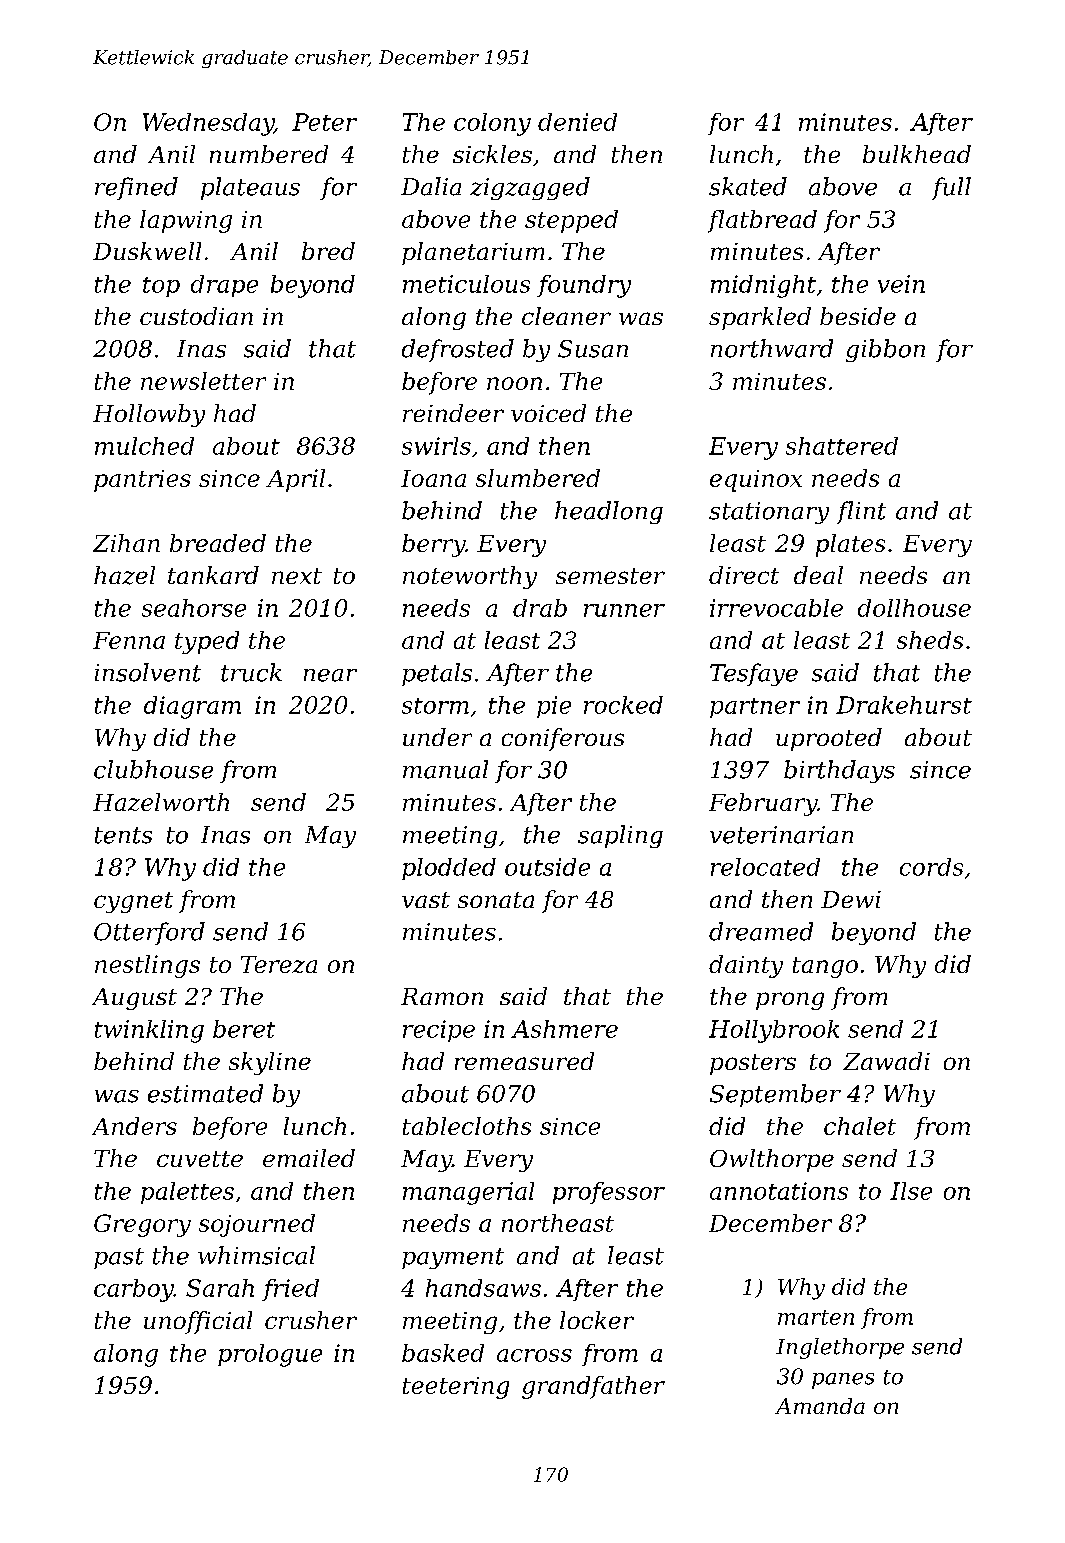  What do you see at coordinates (251, 672) in the screenshot?
I see `truck` at bounding box center [251, 672].
